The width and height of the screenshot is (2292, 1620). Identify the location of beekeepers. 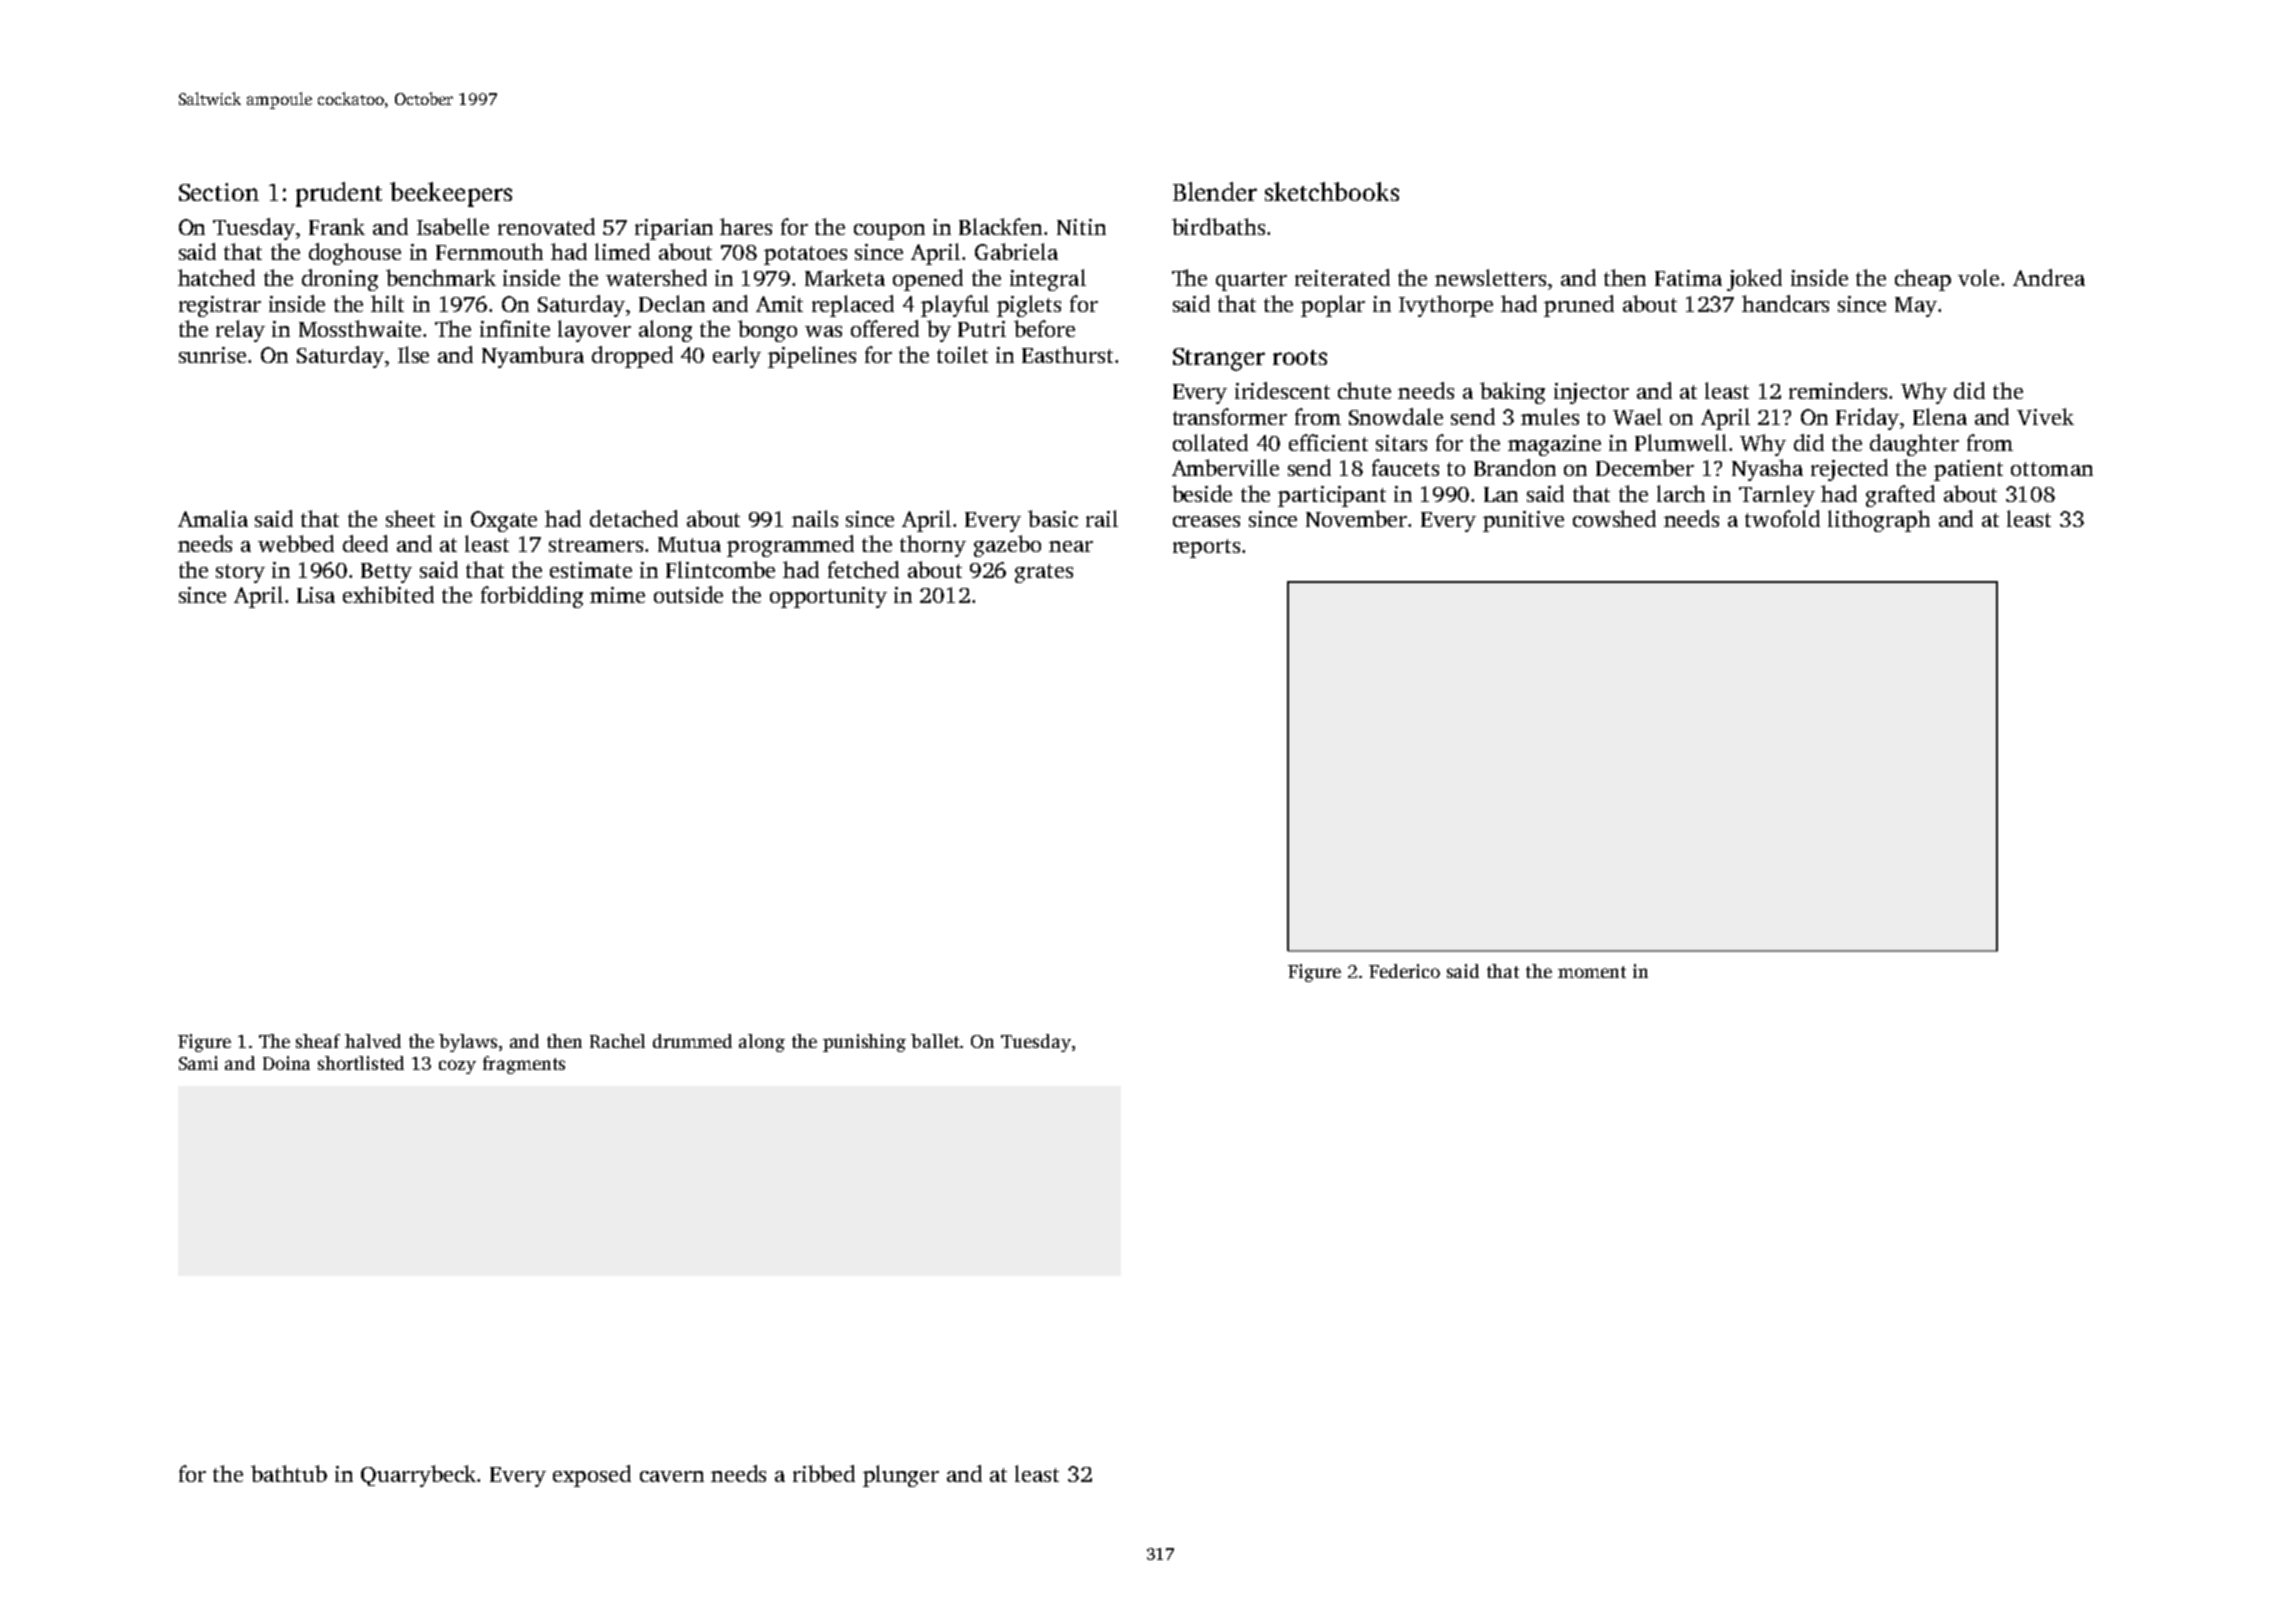
(451, 194).
